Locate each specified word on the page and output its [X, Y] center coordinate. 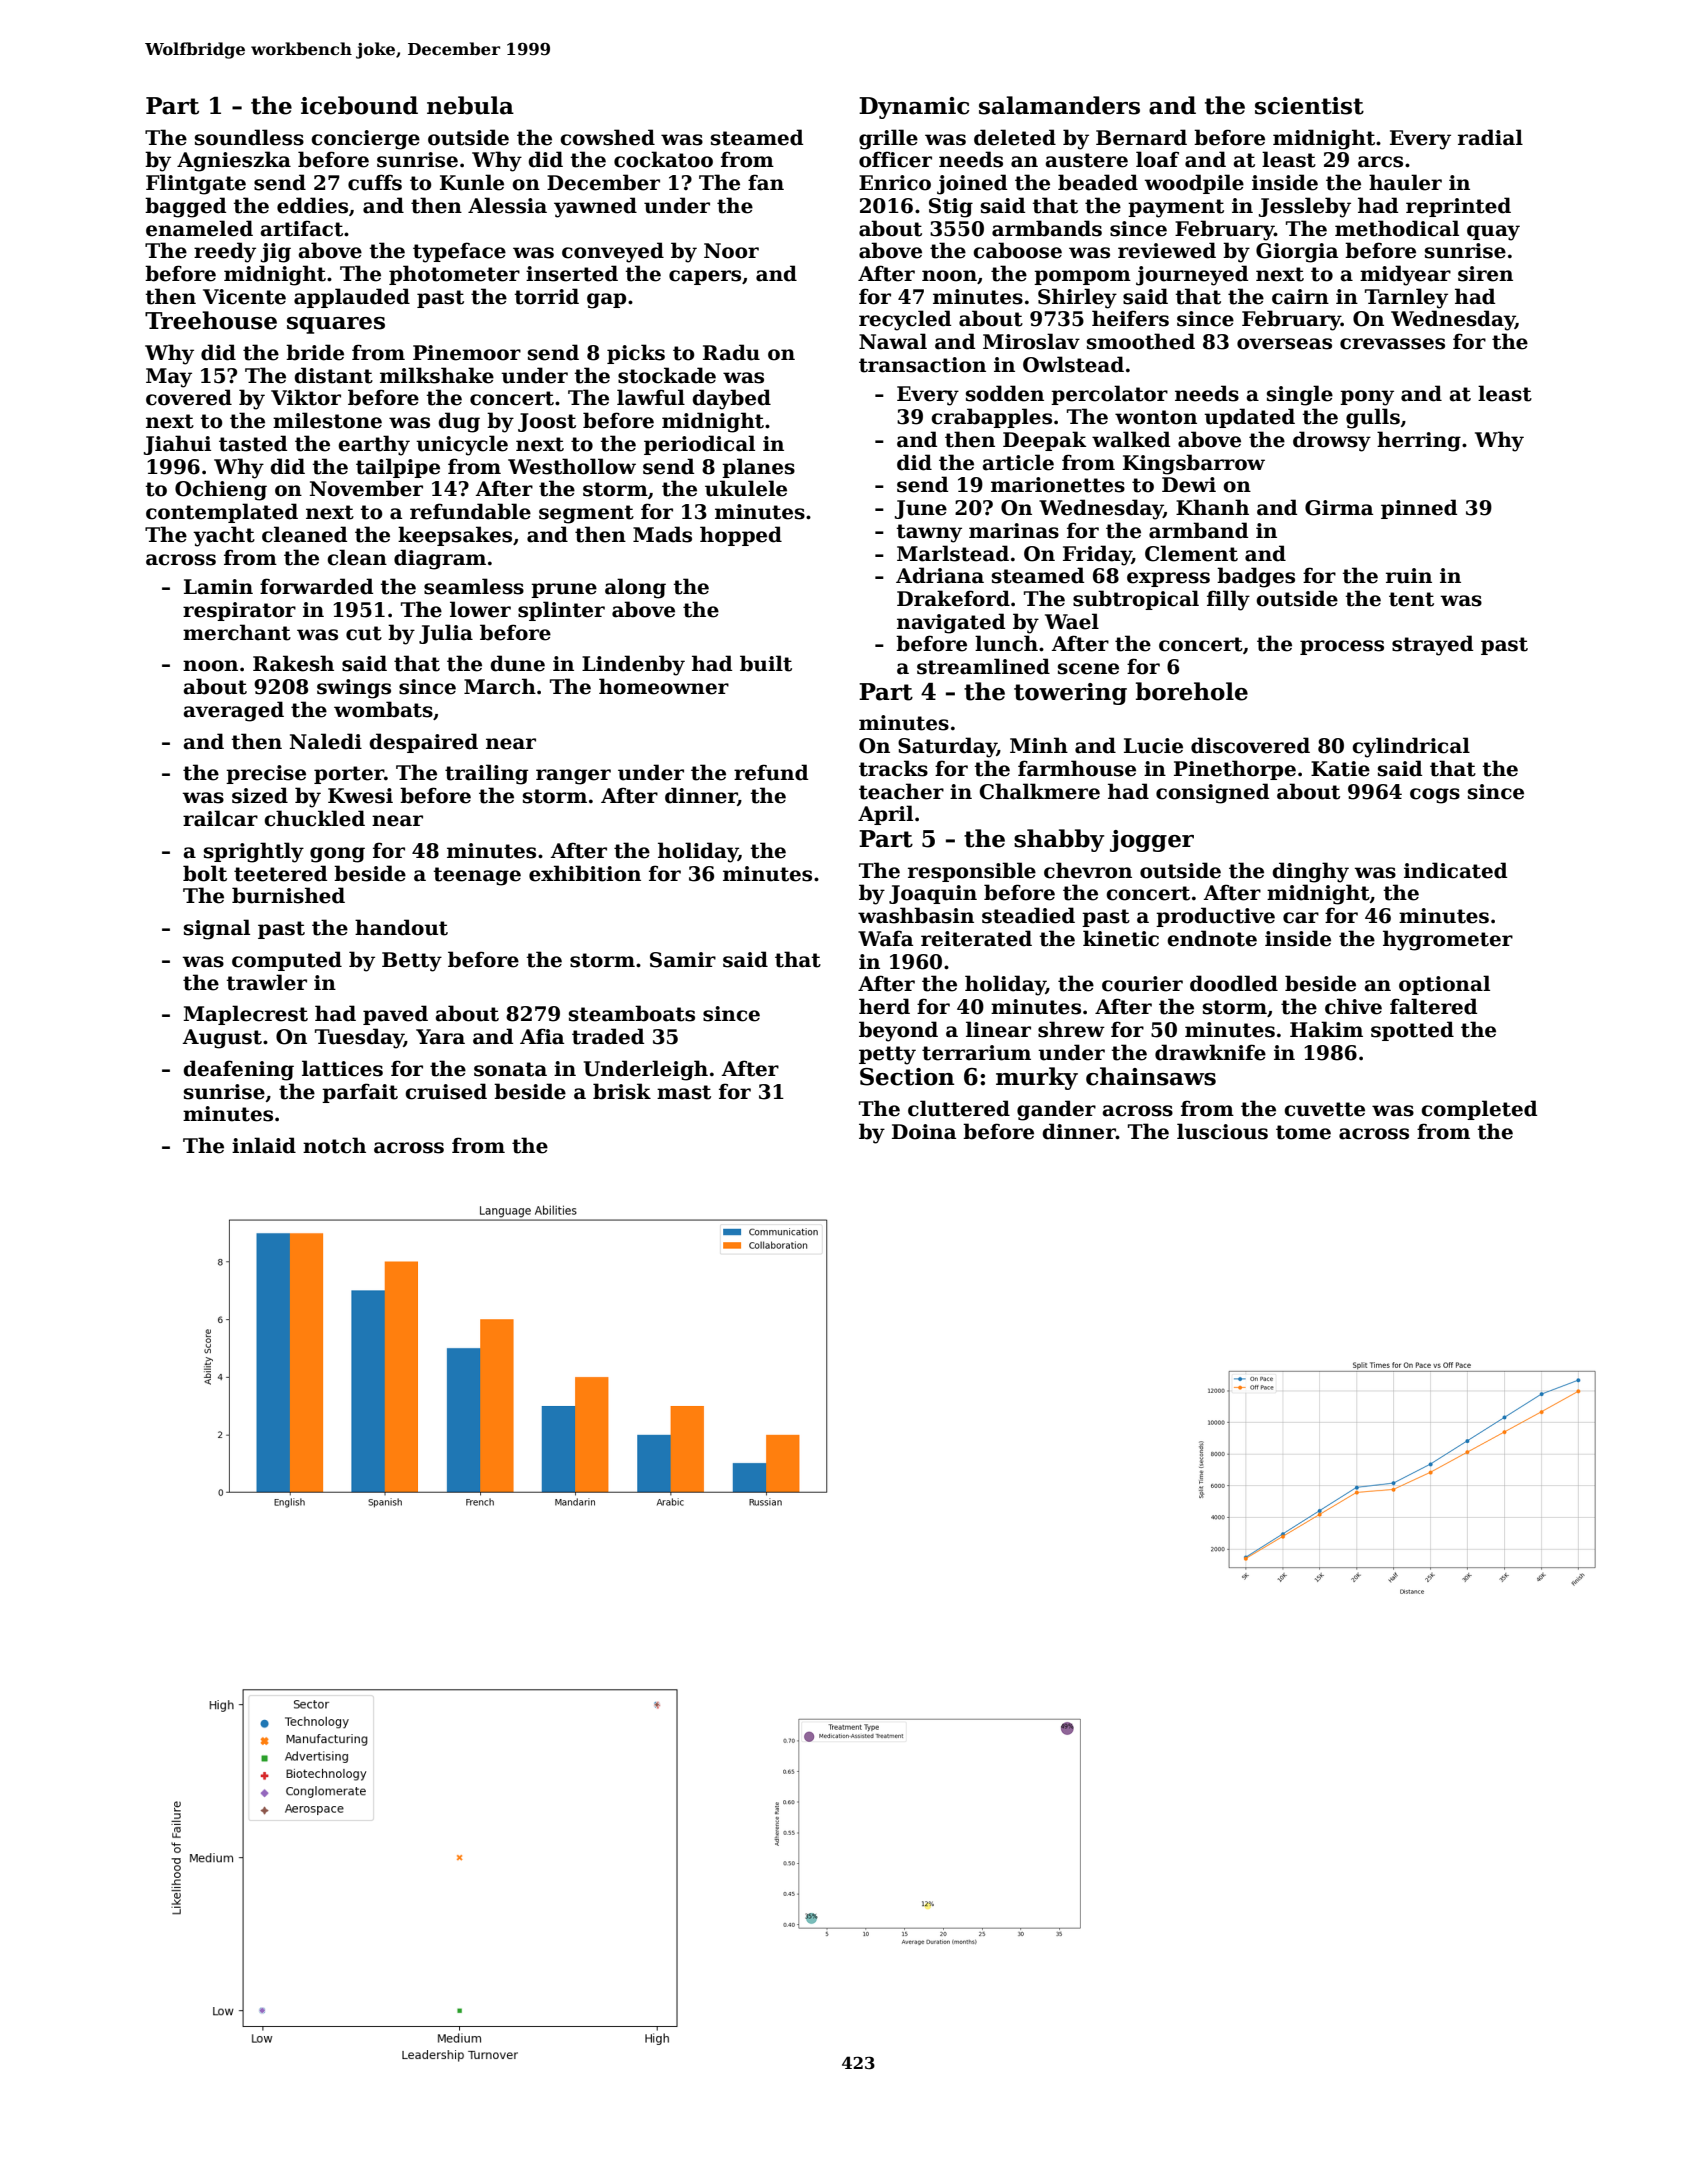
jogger [1152, 841]
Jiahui [177, 445]
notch [334, 1145]
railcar [220, 818]
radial [1490, 137]
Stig [951, 208]
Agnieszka [234, 161]
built [766, 663]
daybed [731, 399]
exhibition [585, 873]
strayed [1432, 645]
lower [480, 609]
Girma [1339, 508]
